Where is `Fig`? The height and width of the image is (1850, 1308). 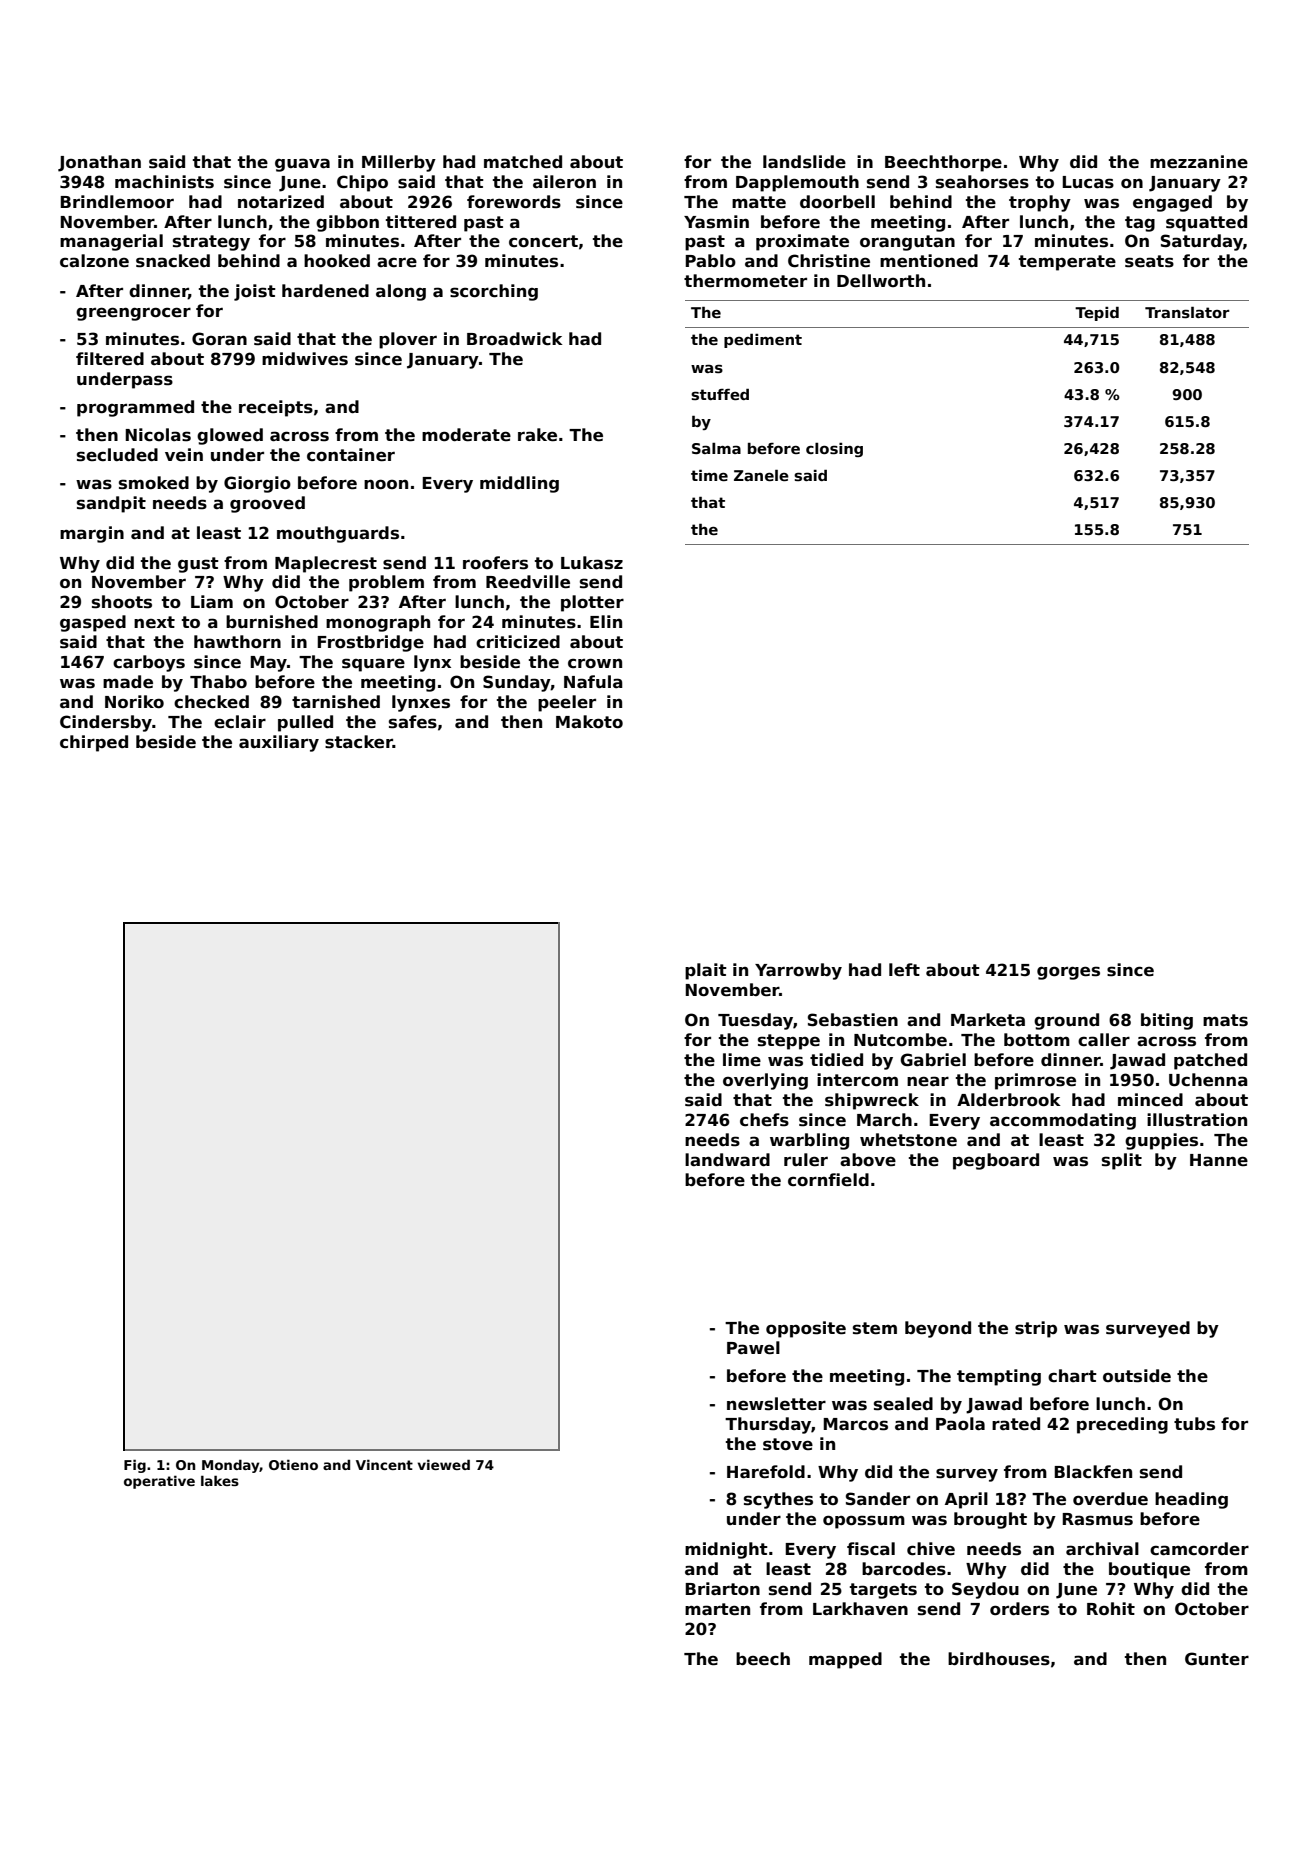 Fig is located at coordinates (135, 1466).
